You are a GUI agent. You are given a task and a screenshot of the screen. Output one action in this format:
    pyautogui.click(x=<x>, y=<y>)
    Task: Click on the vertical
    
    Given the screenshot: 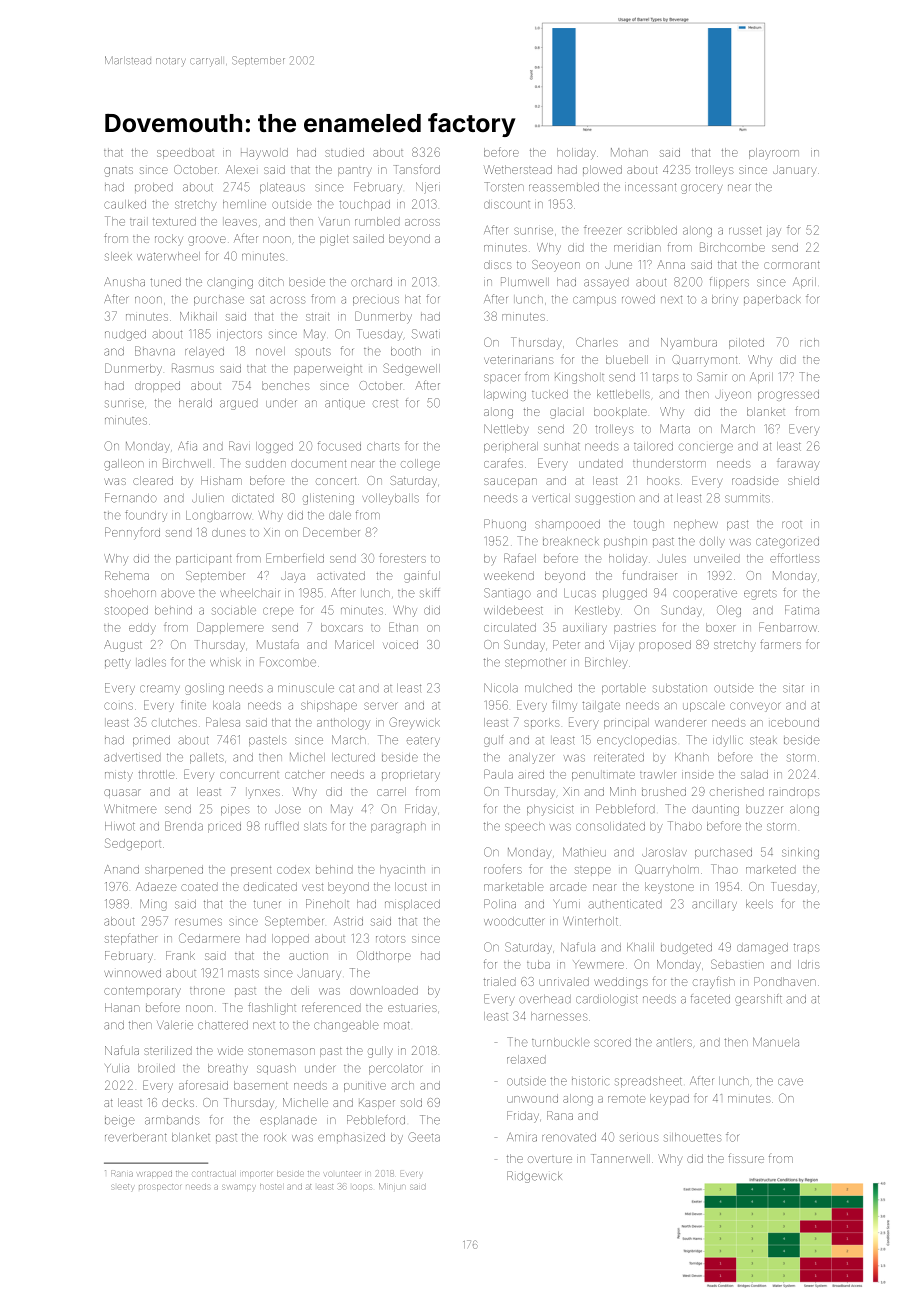 What is the action you would take?
    pyautogui.click(x=551, y=498)
